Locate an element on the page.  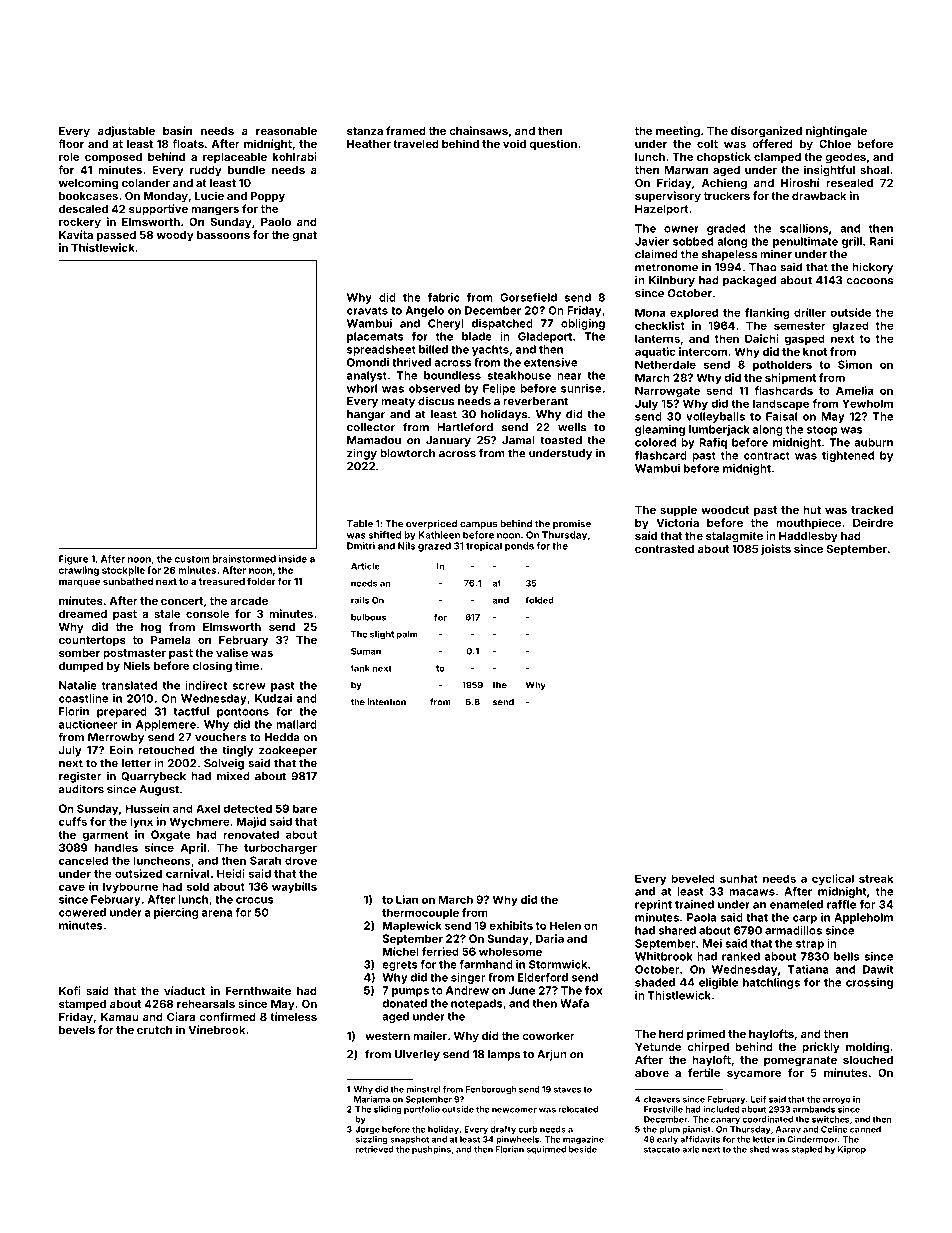
inside is located at coordinates (293, 559).
